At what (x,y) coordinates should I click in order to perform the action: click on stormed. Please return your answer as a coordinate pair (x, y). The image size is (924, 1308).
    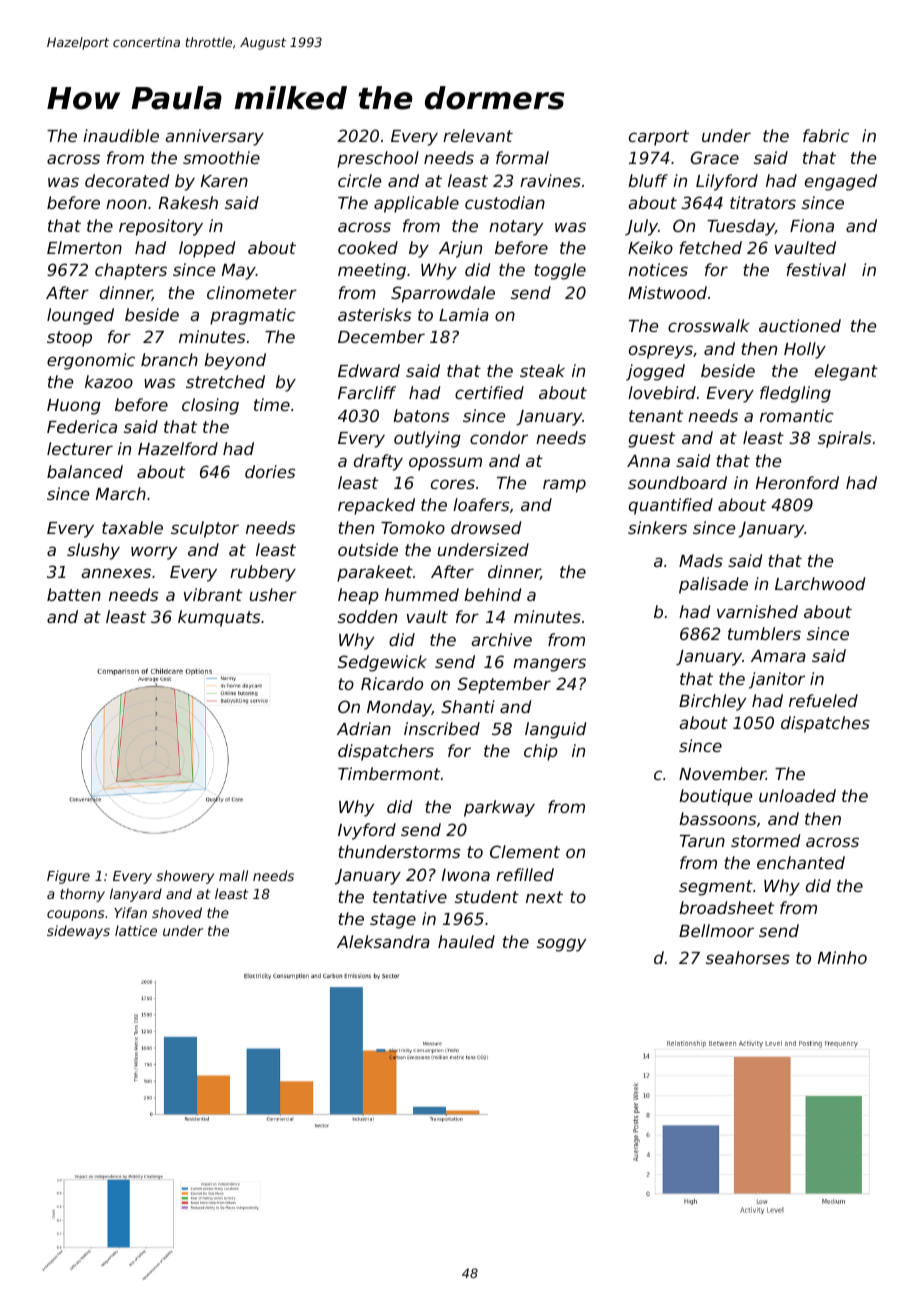
    Looking at the image, I should click on (765, 840).
